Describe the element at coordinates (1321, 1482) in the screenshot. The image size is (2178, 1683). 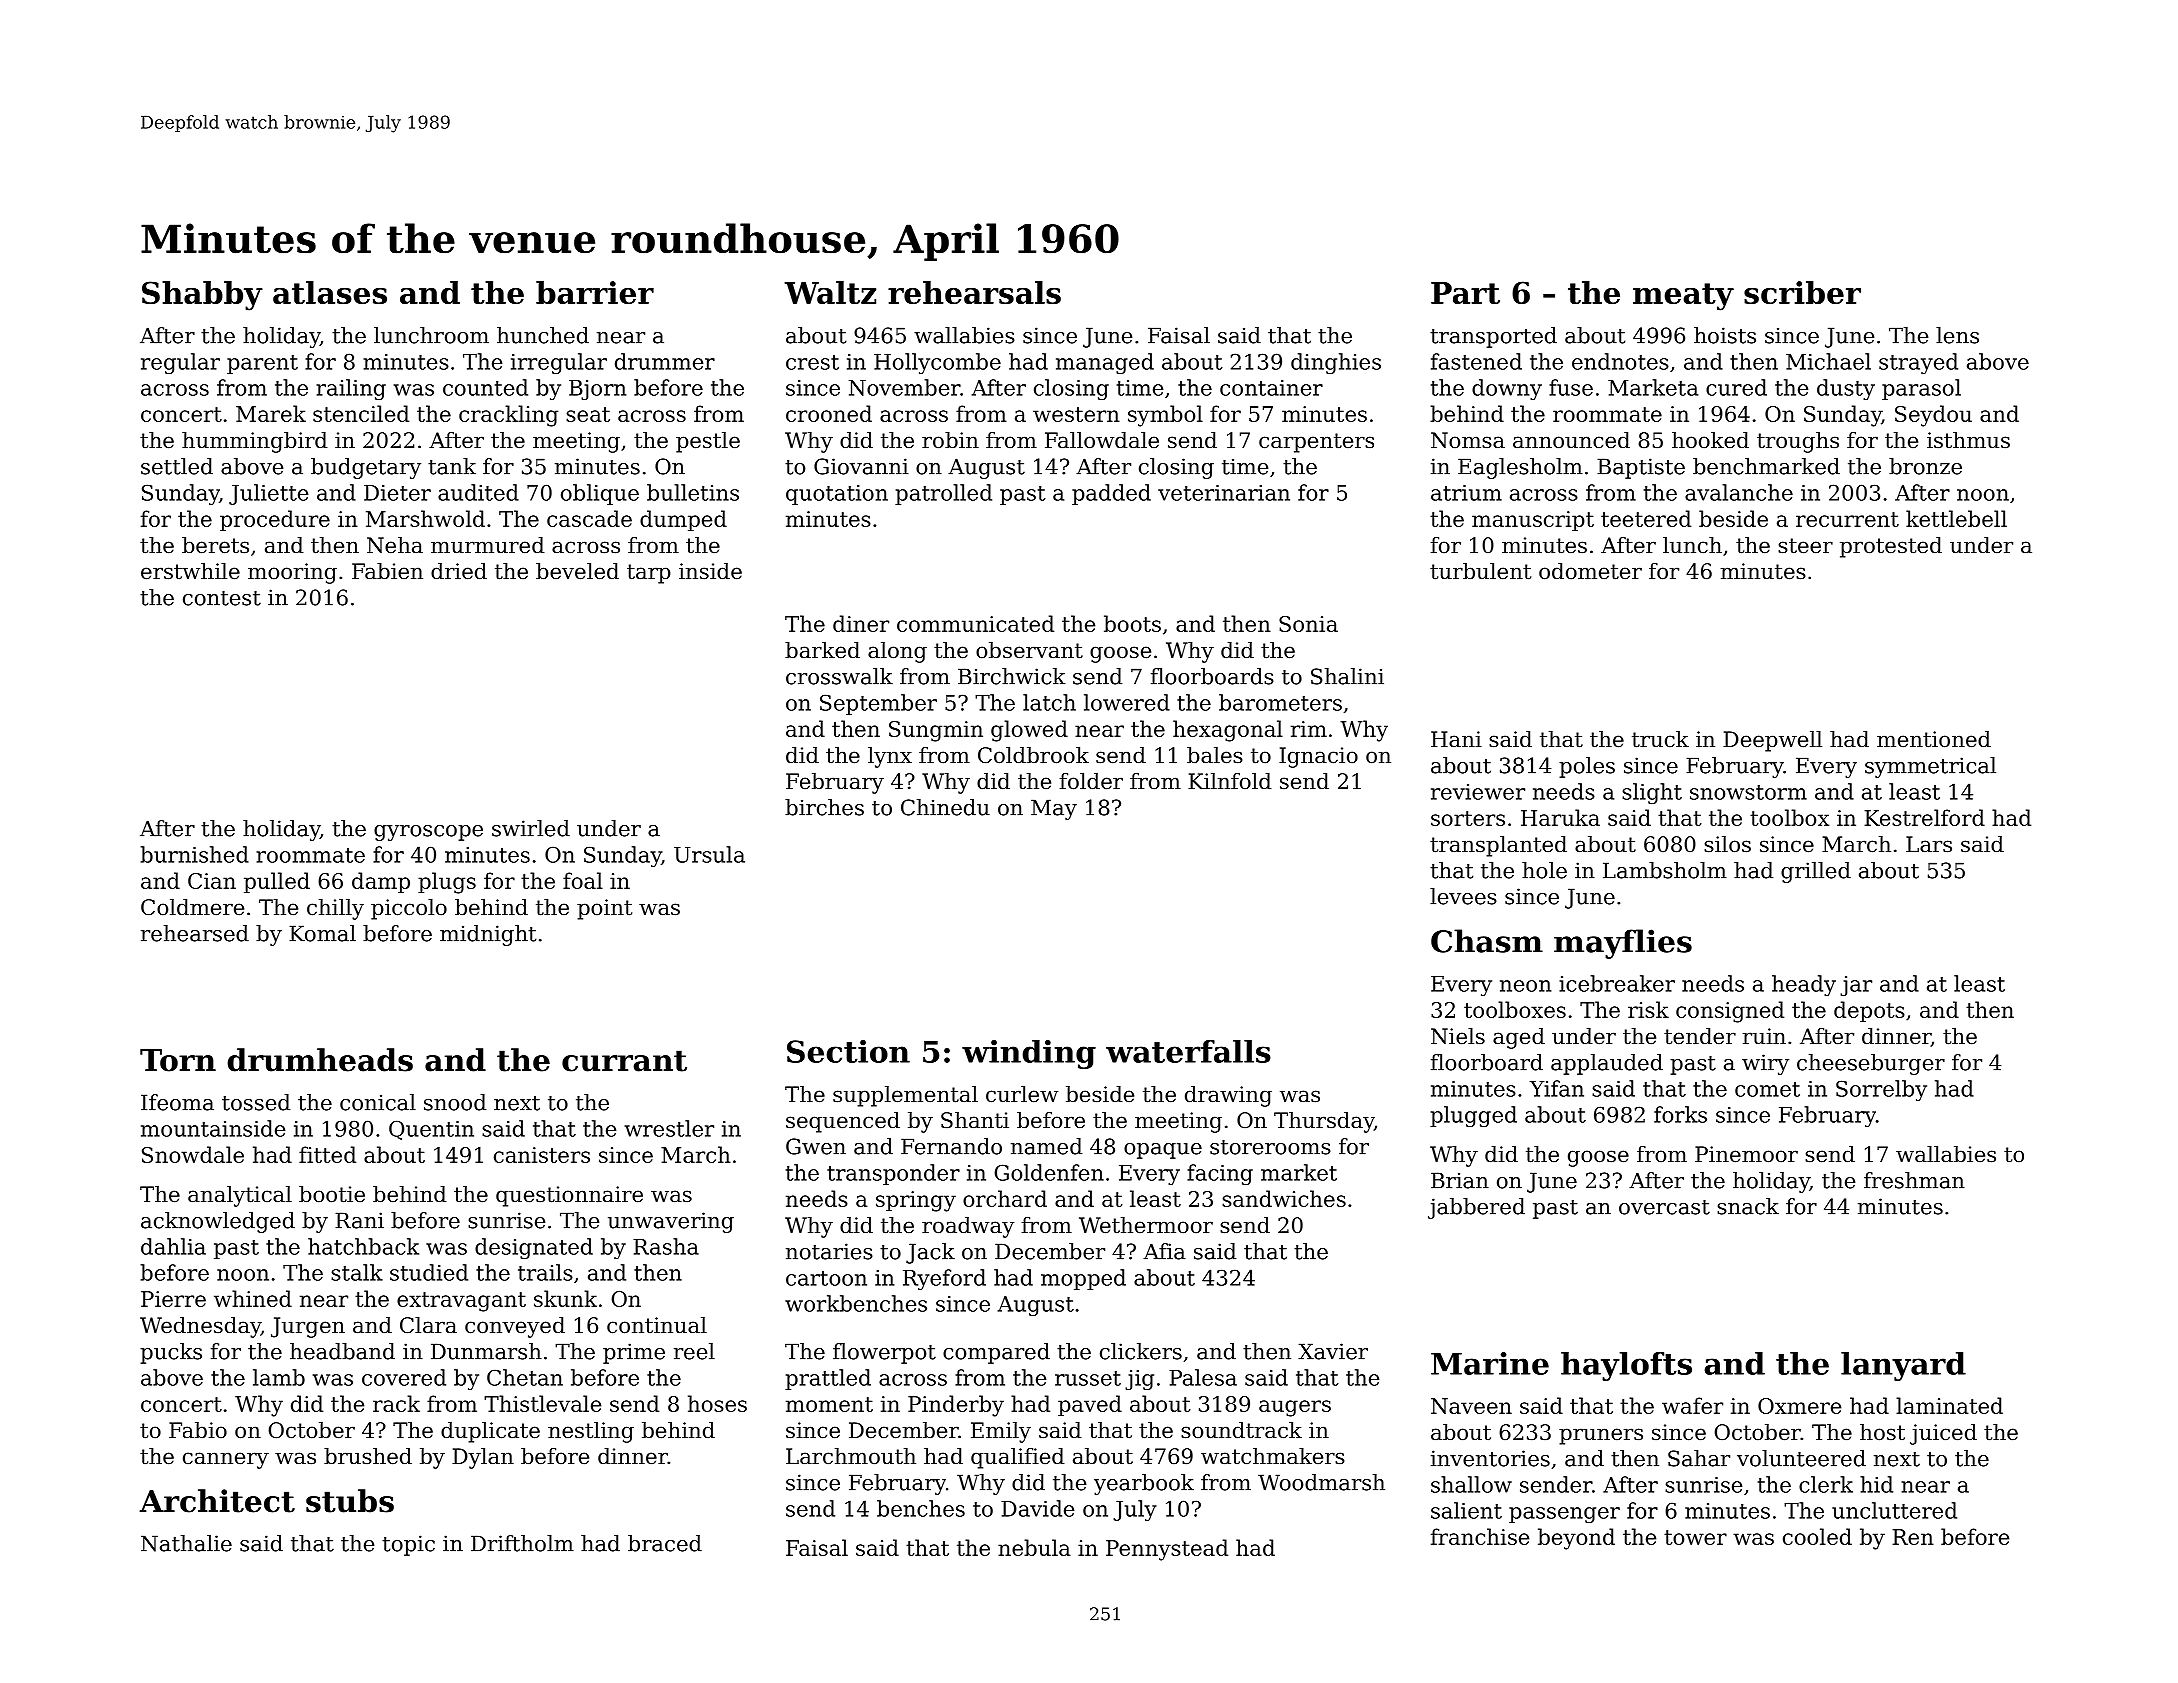
I see `Woodmarsh` at that location.
